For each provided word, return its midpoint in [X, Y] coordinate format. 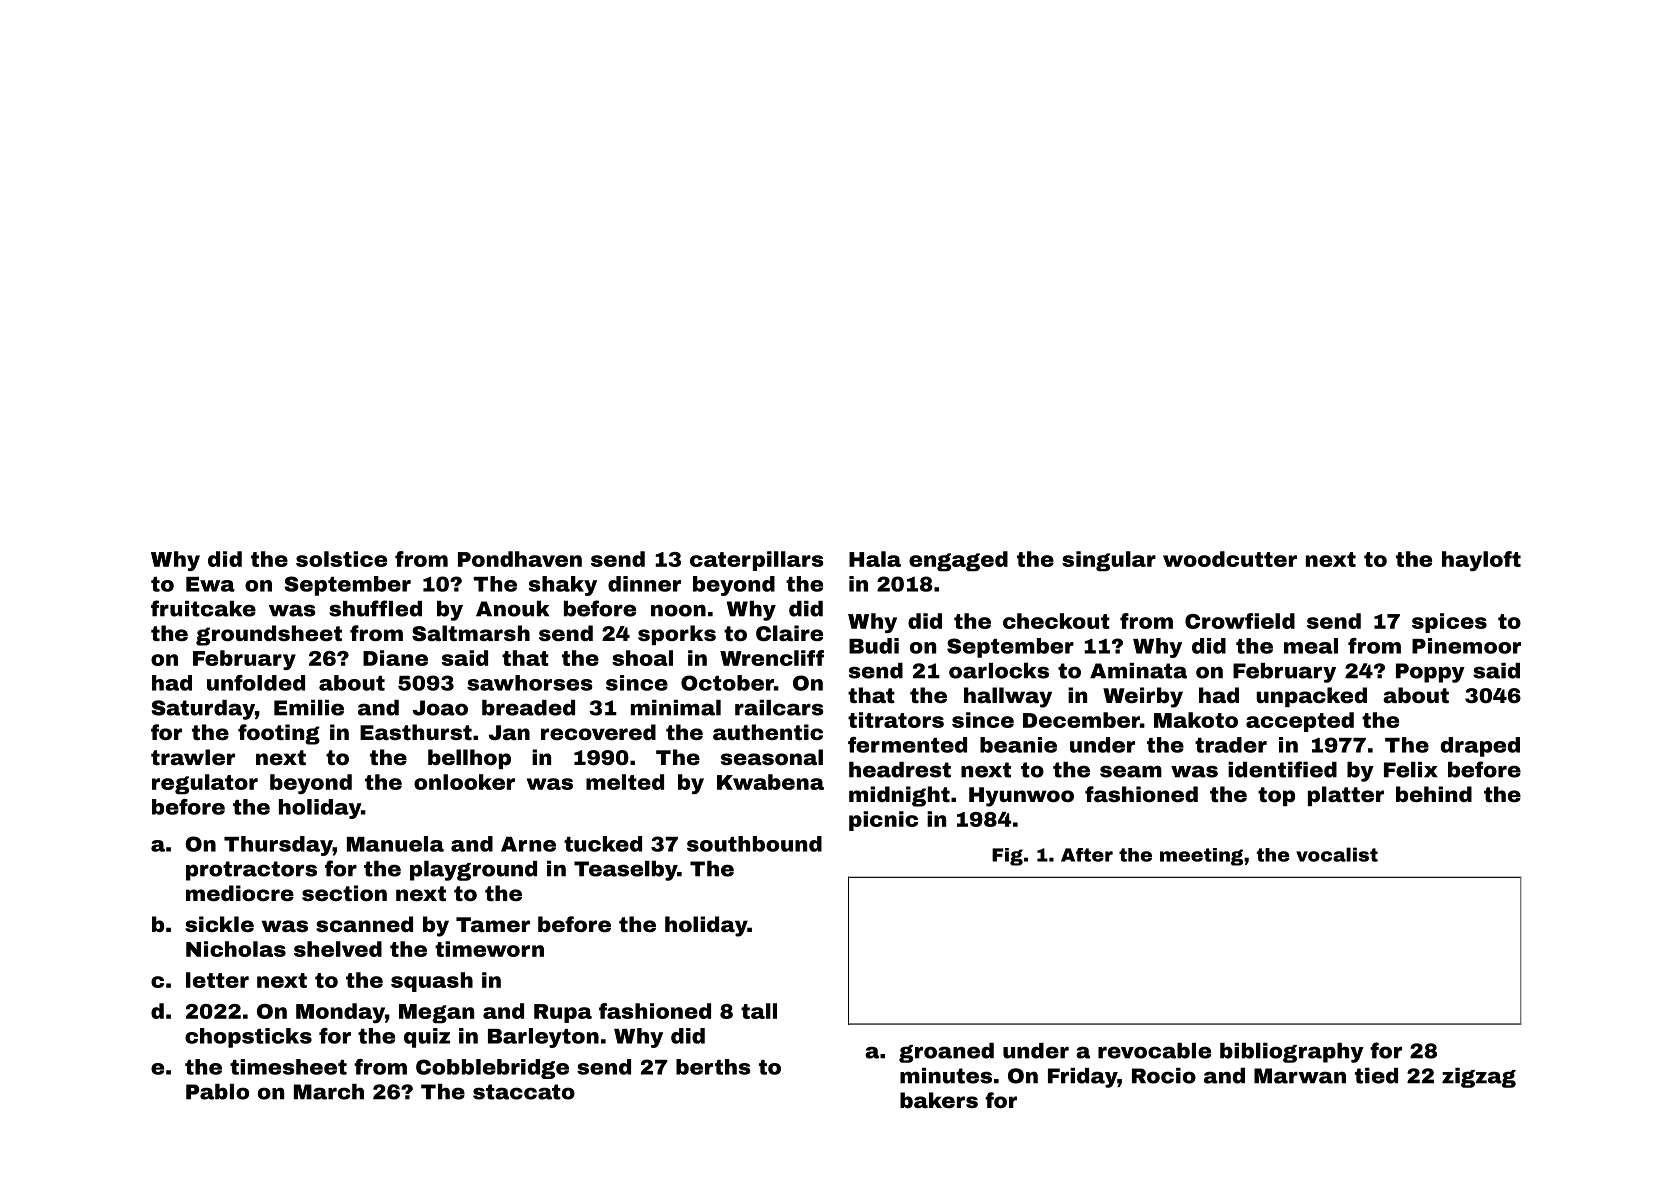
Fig [1007, 857]
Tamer [493, 924]
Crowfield [1240, 621]
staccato [524, 1092]
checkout [1056, 621]
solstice [341, 559]
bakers [939, 1100]
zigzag [1479, 1078]
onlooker [464, 782]
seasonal [772, 757]
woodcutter [1230, 559]
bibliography [1292, 1053]
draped [1480, 747]
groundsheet [269, 635]
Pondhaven [520, 559]
